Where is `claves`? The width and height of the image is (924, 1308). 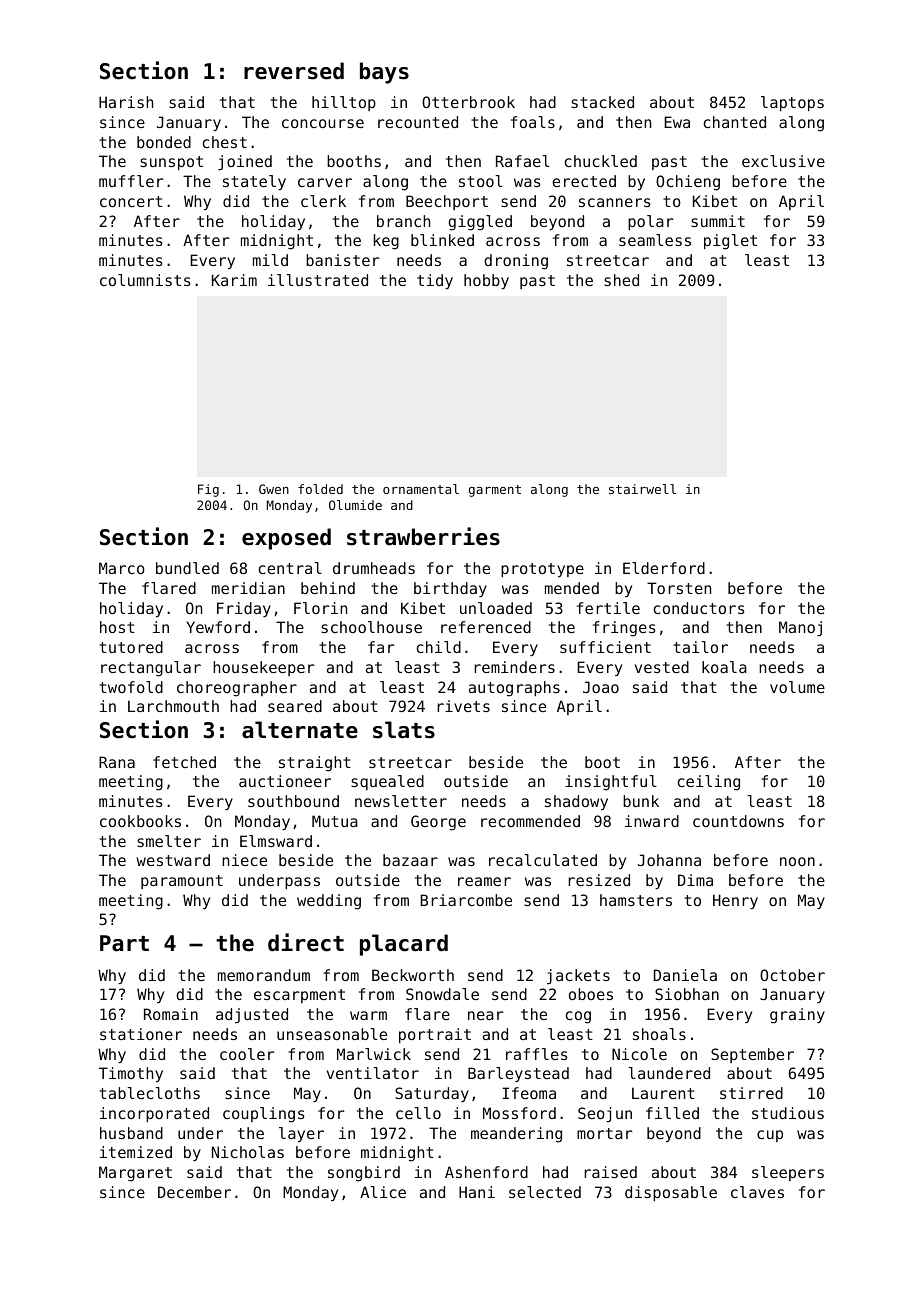 claves is located at coordinates (757, 1192).
